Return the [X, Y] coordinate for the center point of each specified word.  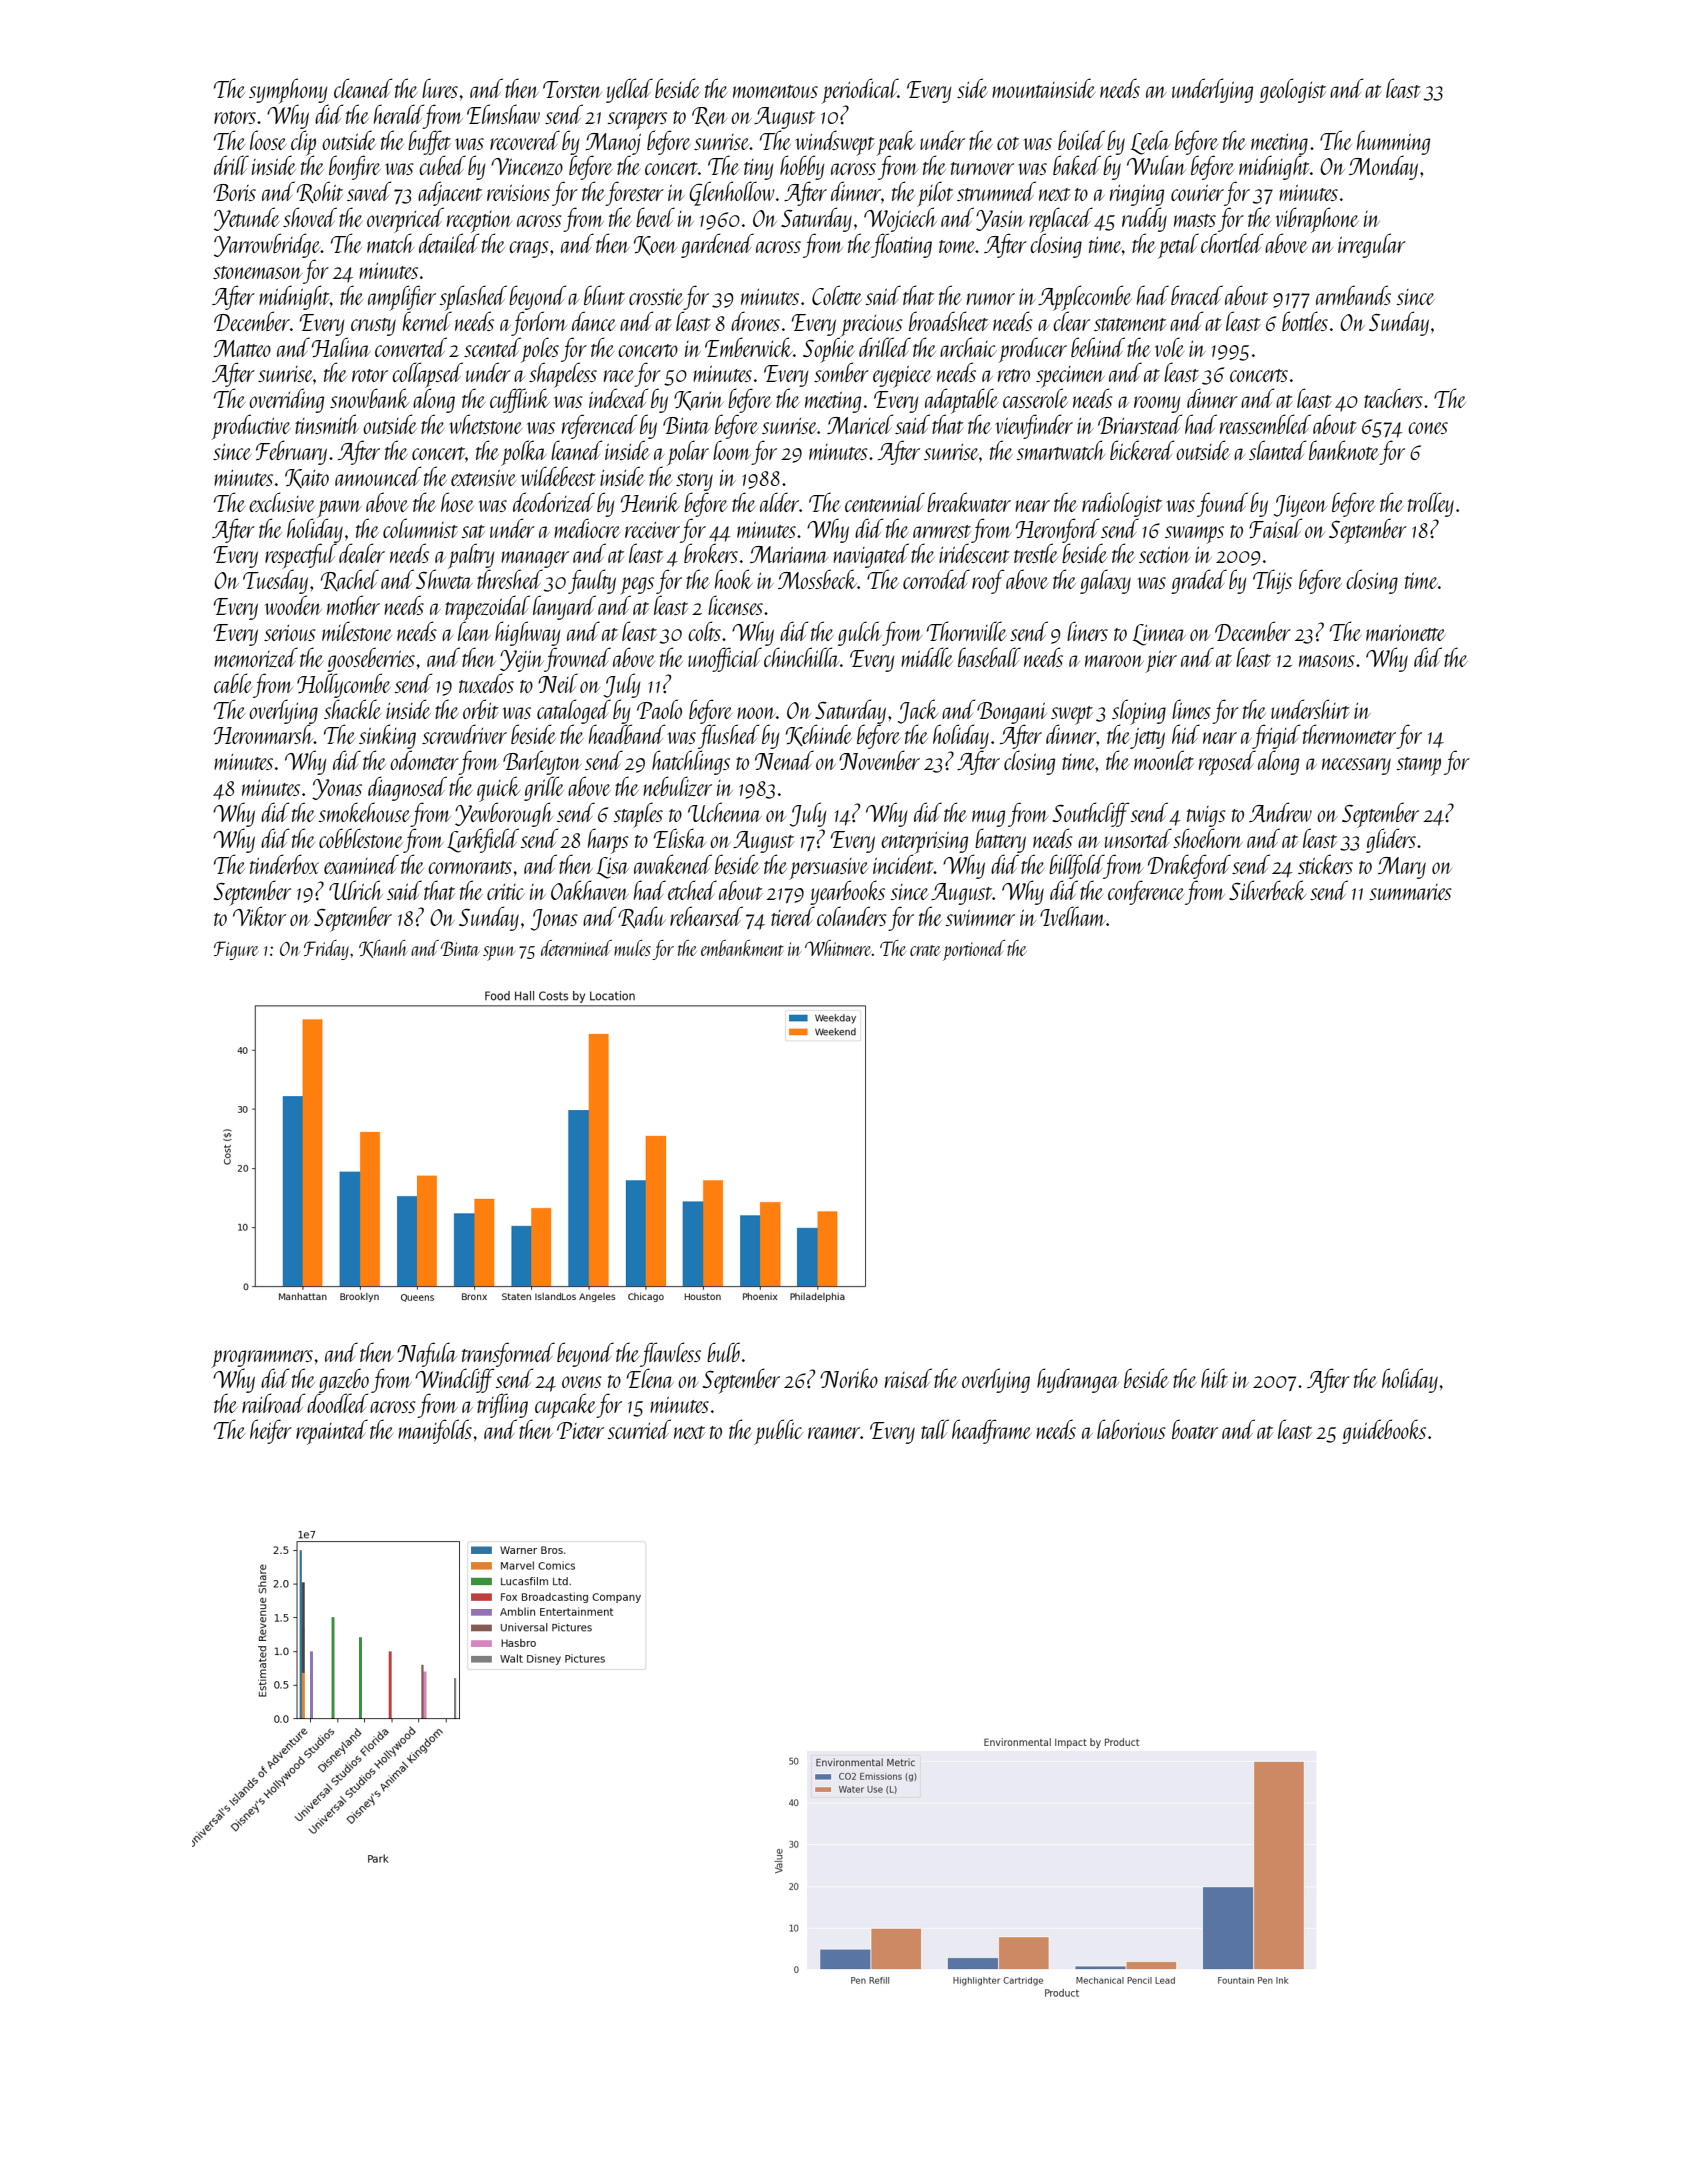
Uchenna [725, 812]
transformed [508, 1354]
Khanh [383, 949]
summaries [1410, 892]
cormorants [470, 867]
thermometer [1349, 734]
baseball [989, 657]
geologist [1293, 90]
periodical [859, 91]
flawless [670, 1354]
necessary [1356, 766]
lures [440, 88]
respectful [301, 556]
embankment [742, 948]
